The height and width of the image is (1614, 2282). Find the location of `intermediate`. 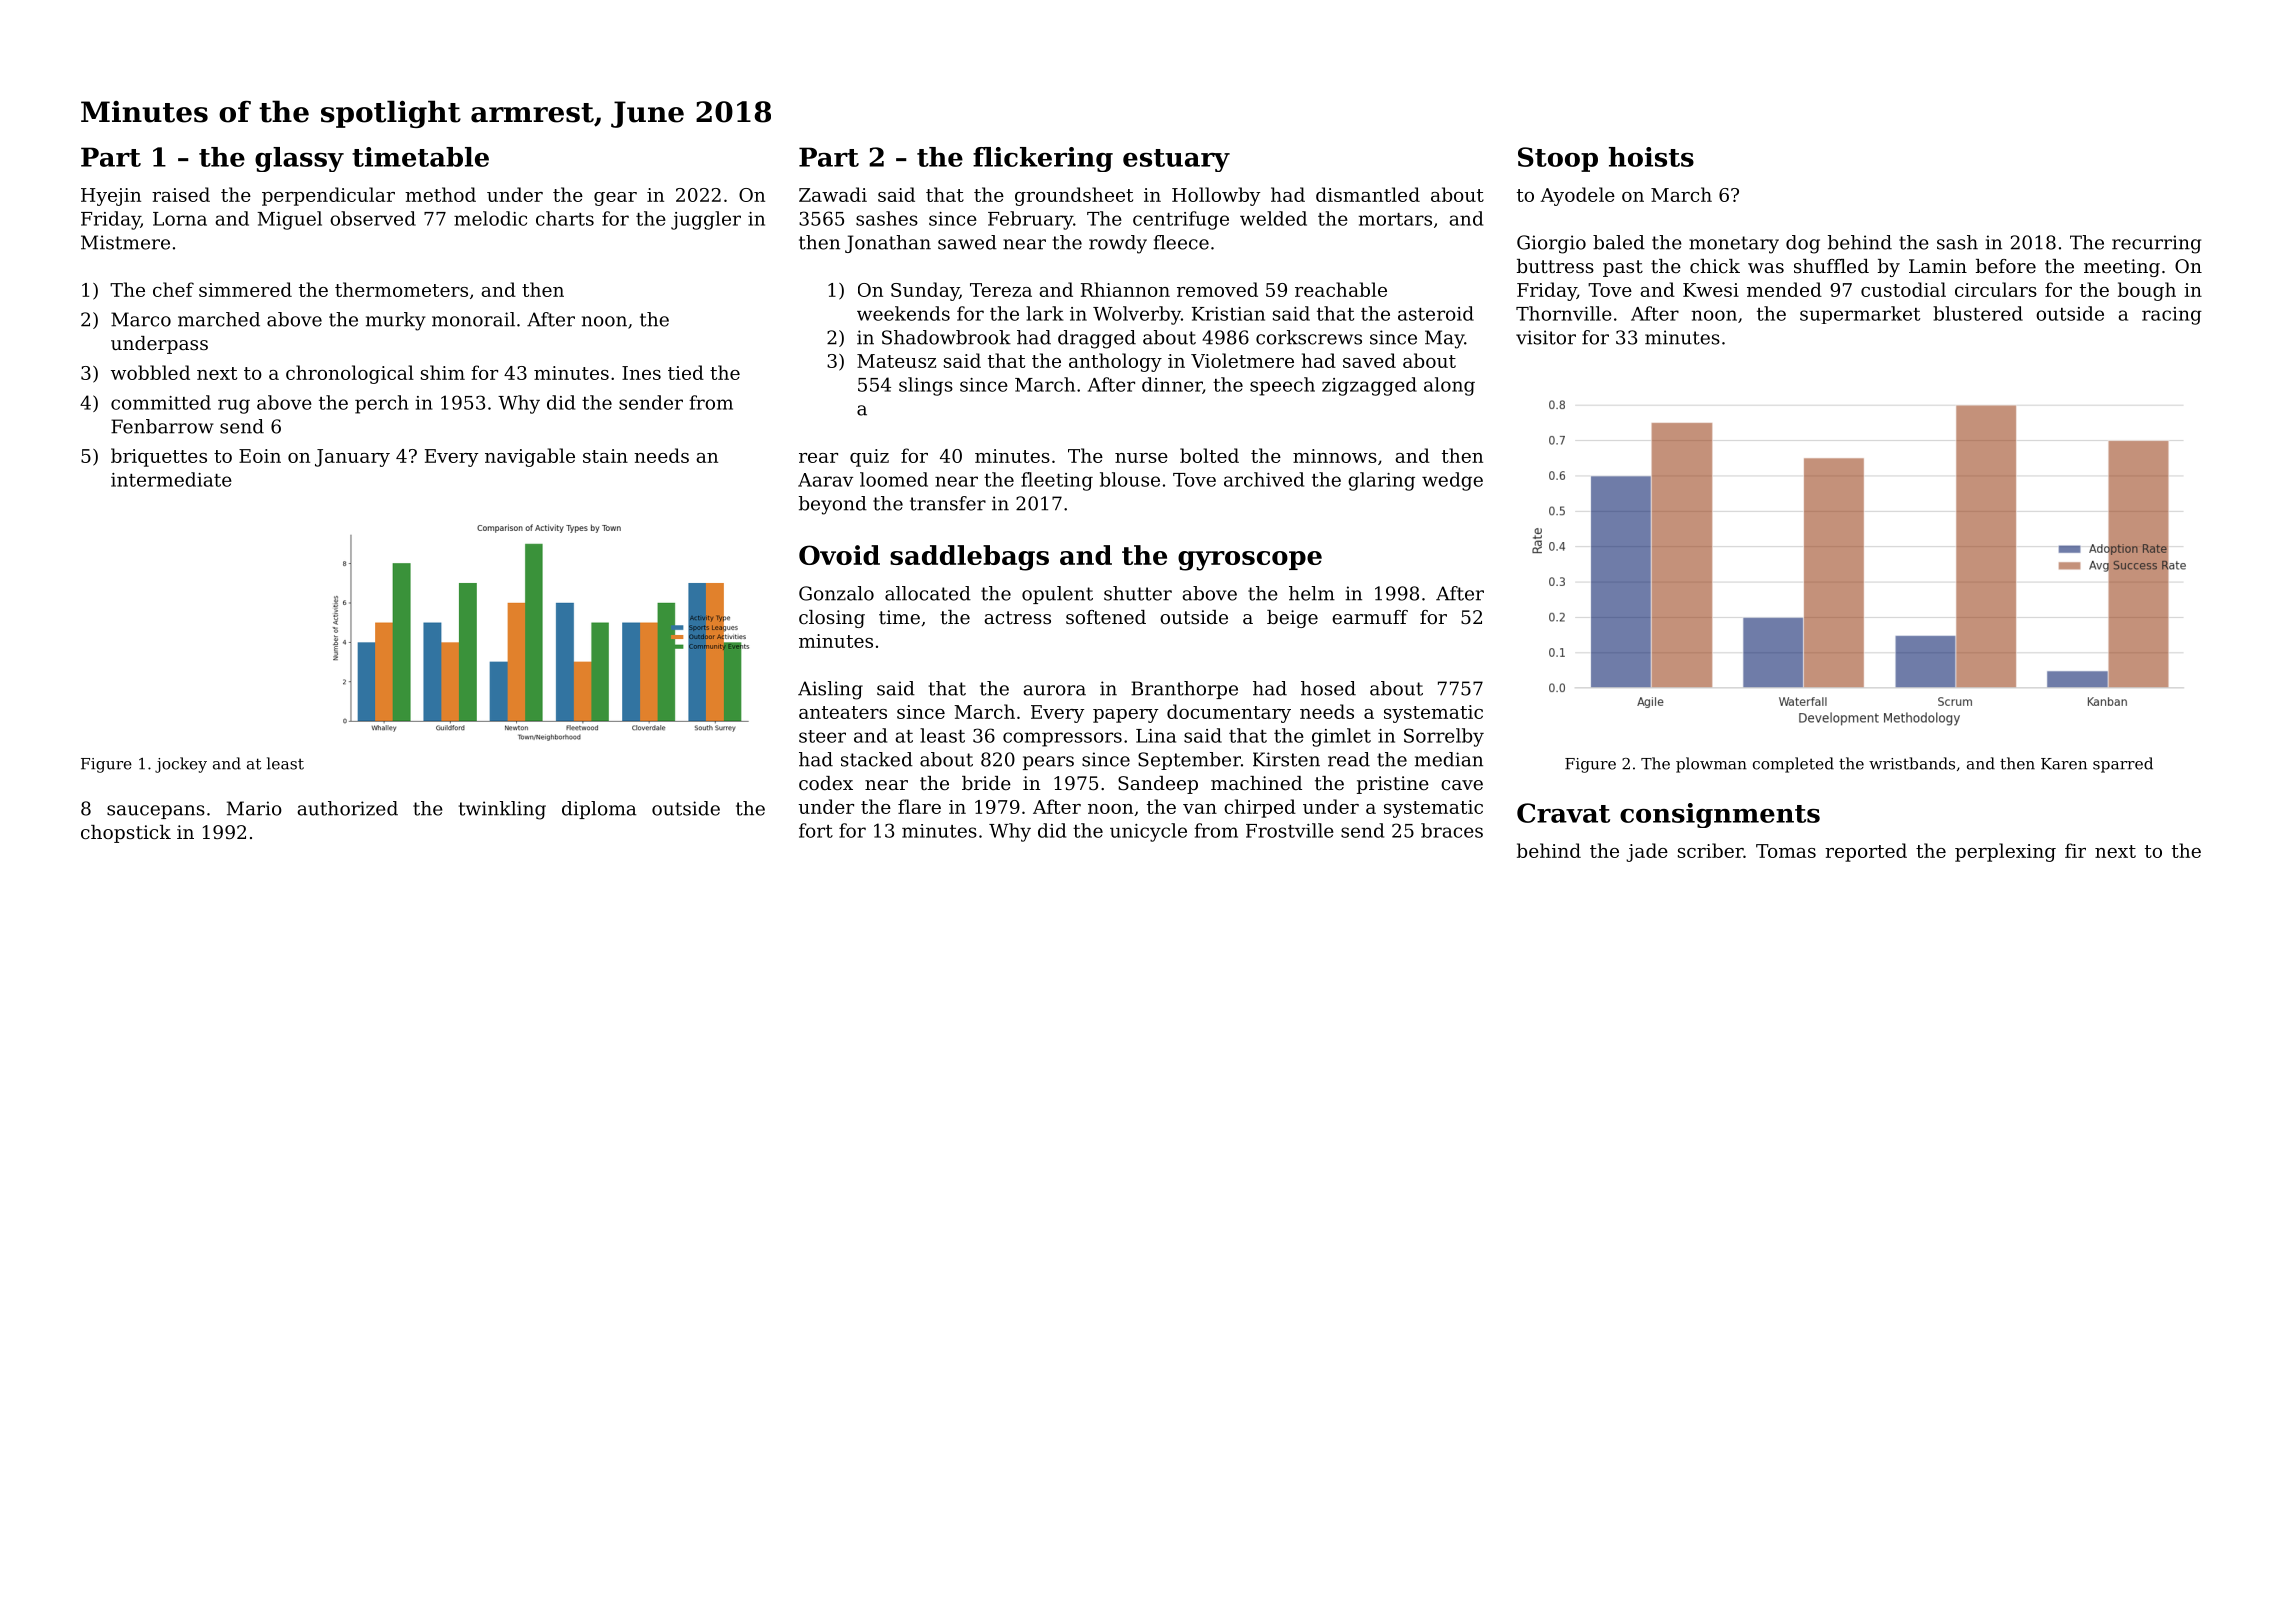

intermediate is located at coordinates (171, 479).
